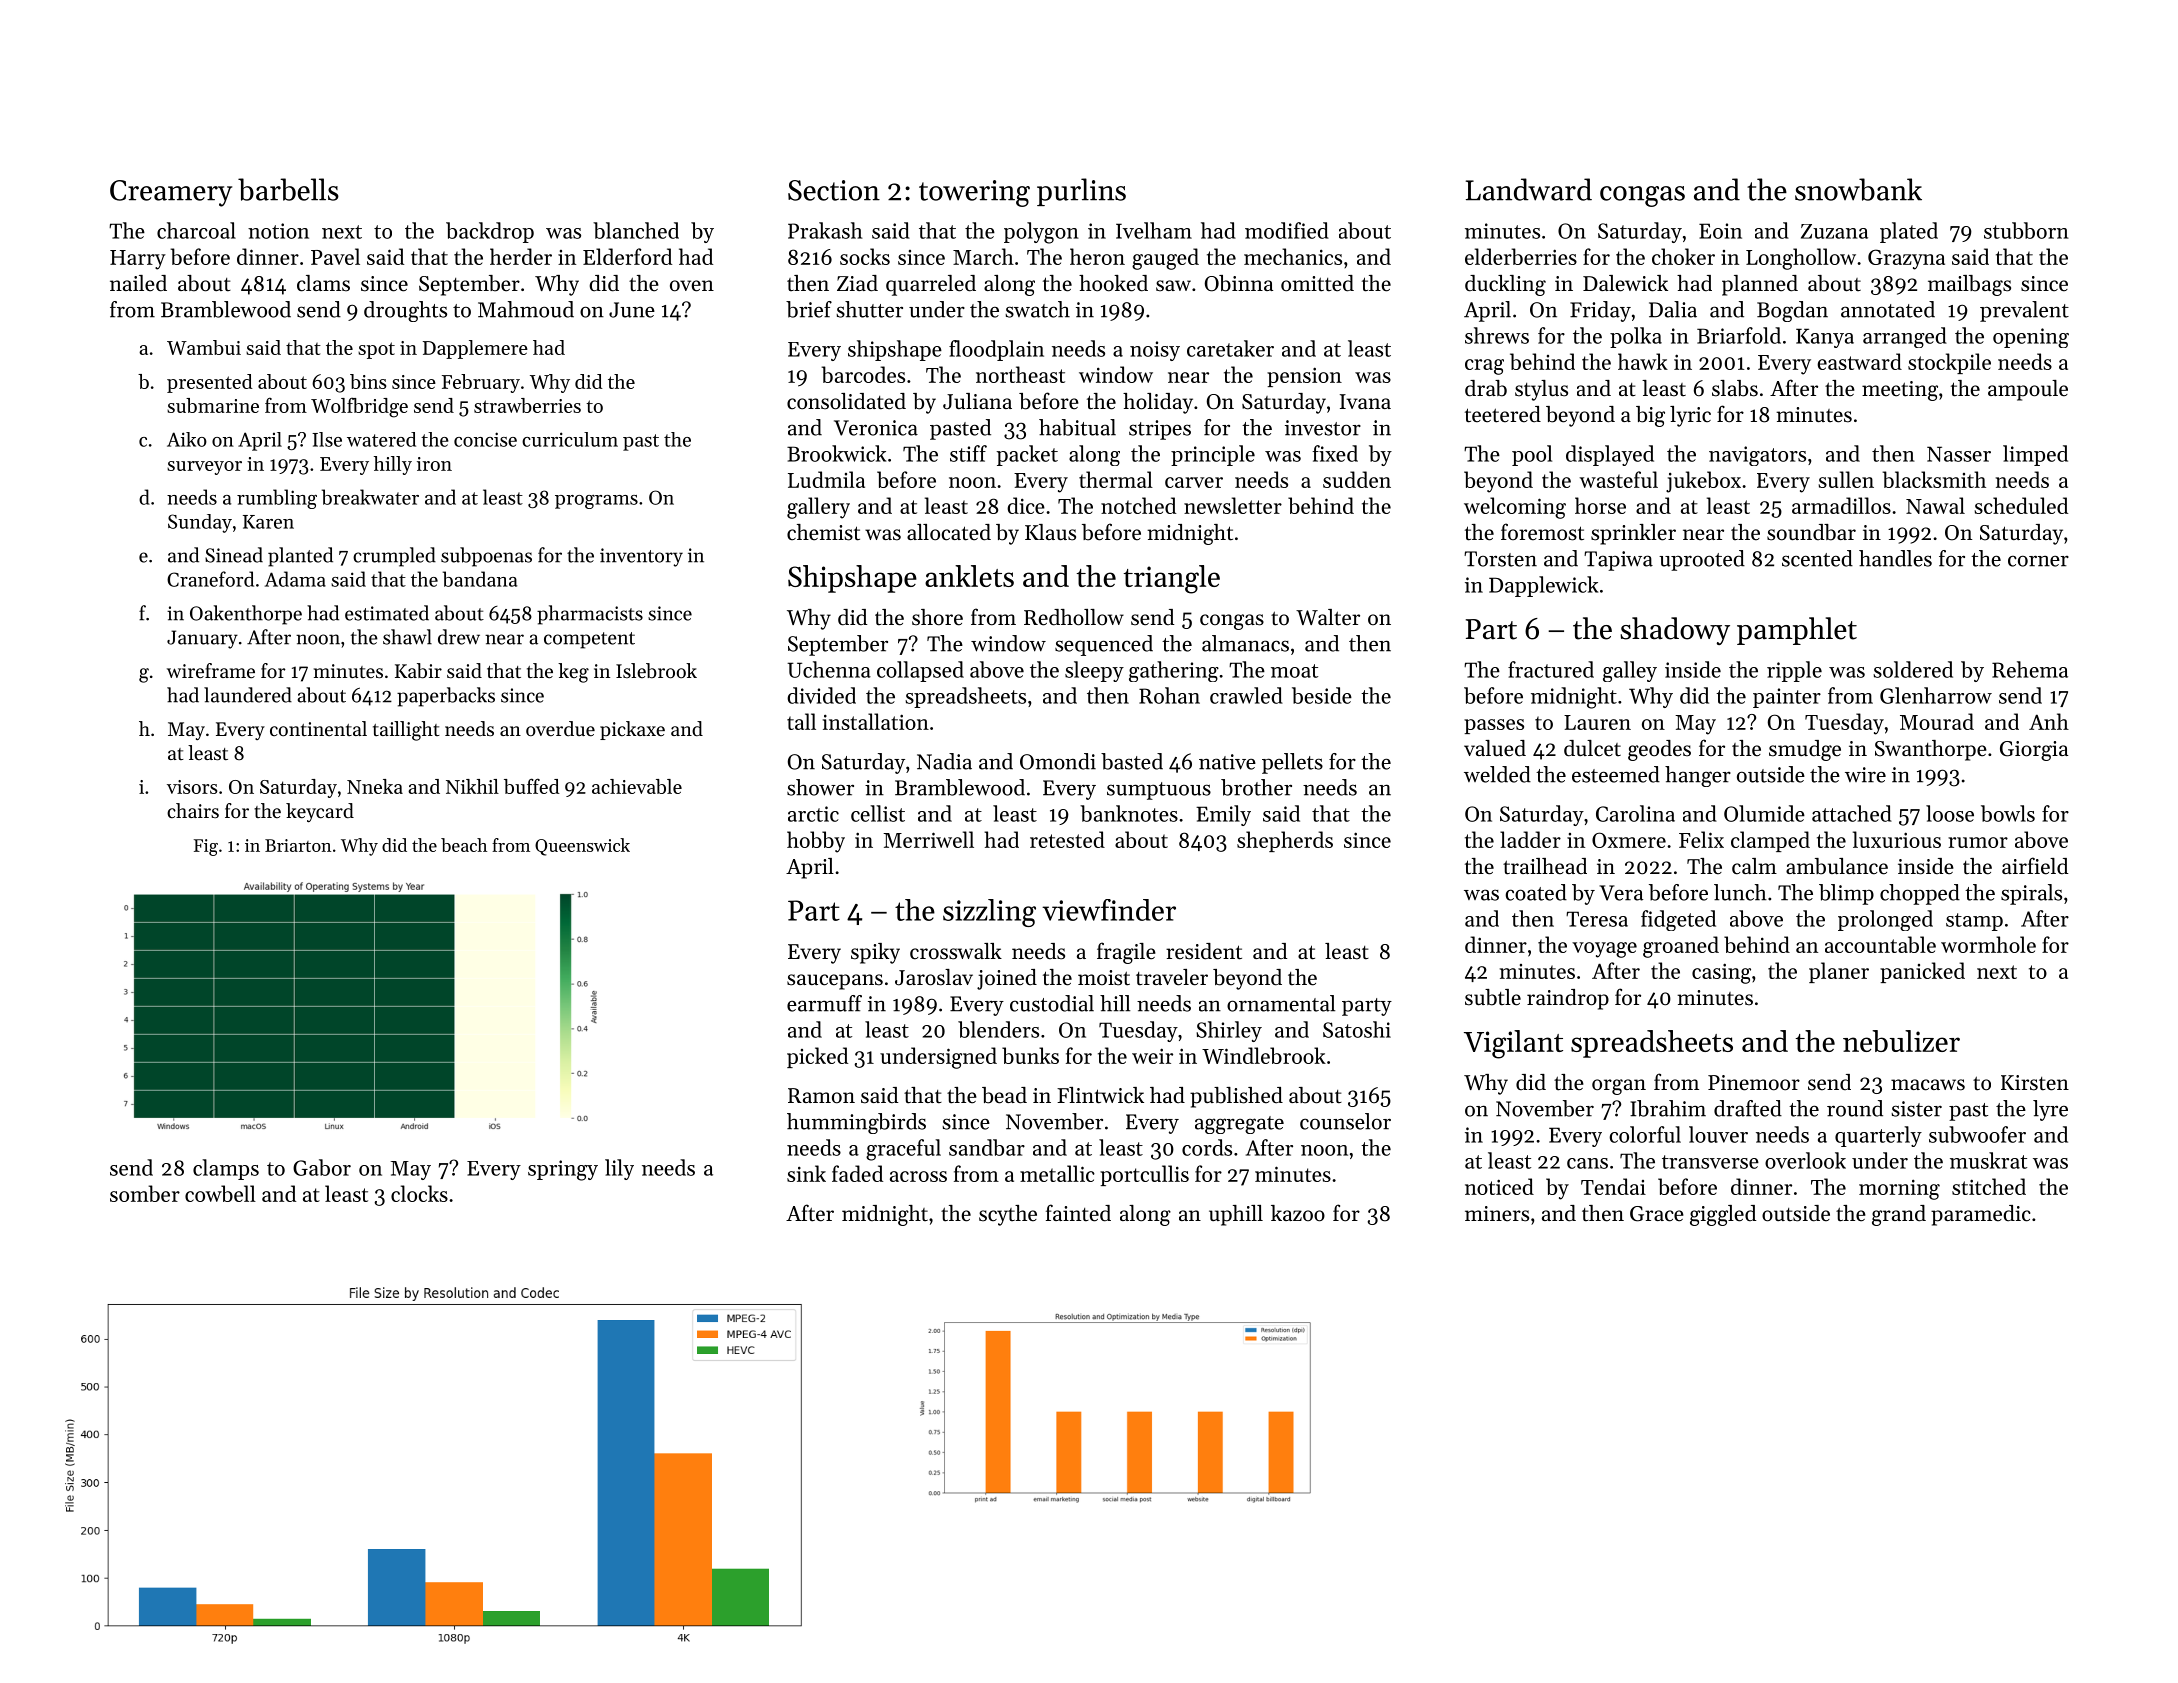 This page has width=2178, height=1683. What do you see at coordinates (1988, 944) in the page?
I see `wormhole` at bounding box center [1988, 944].
